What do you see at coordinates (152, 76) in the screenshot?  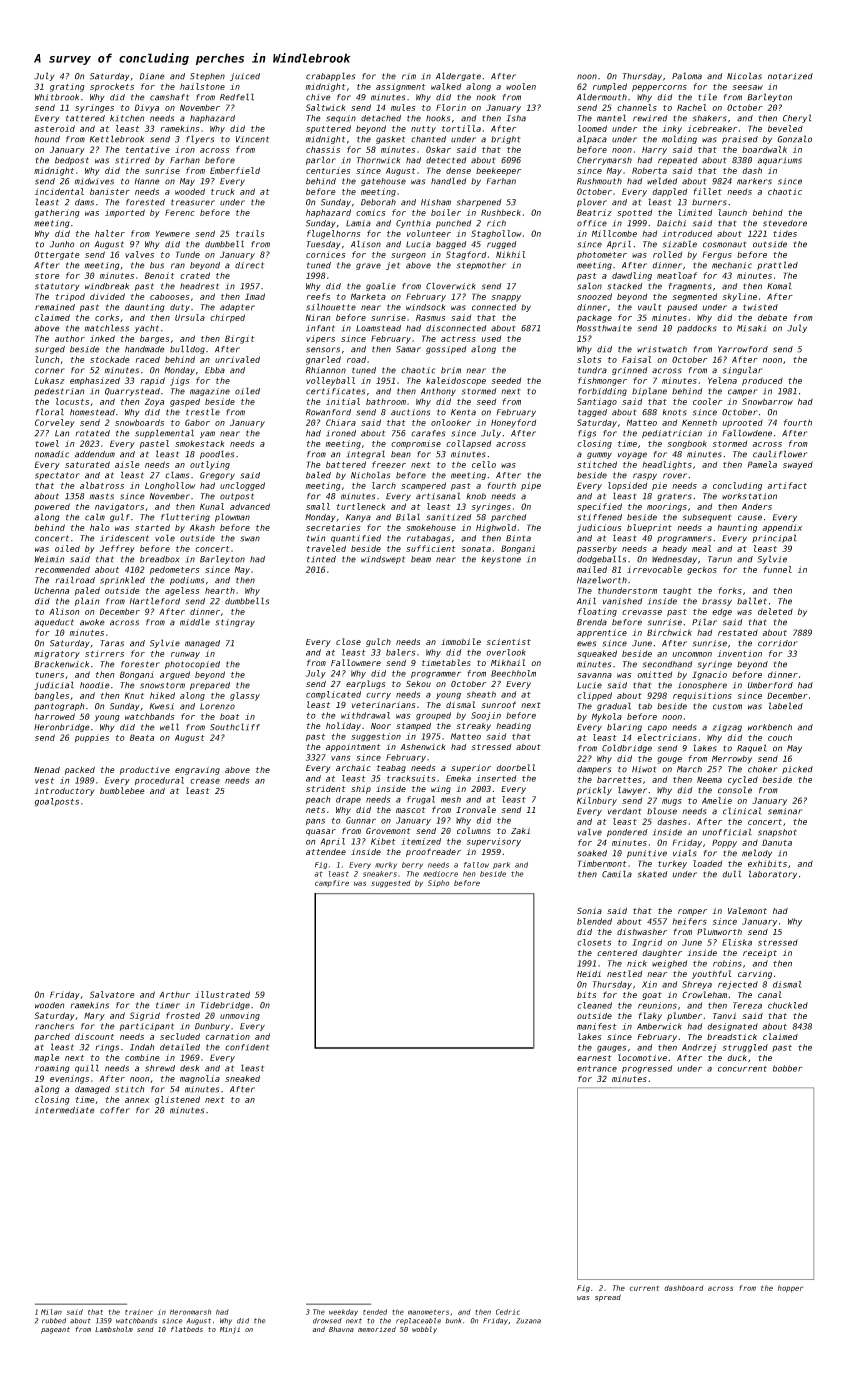 I see `Diane` at bounding box center [152, 76].
